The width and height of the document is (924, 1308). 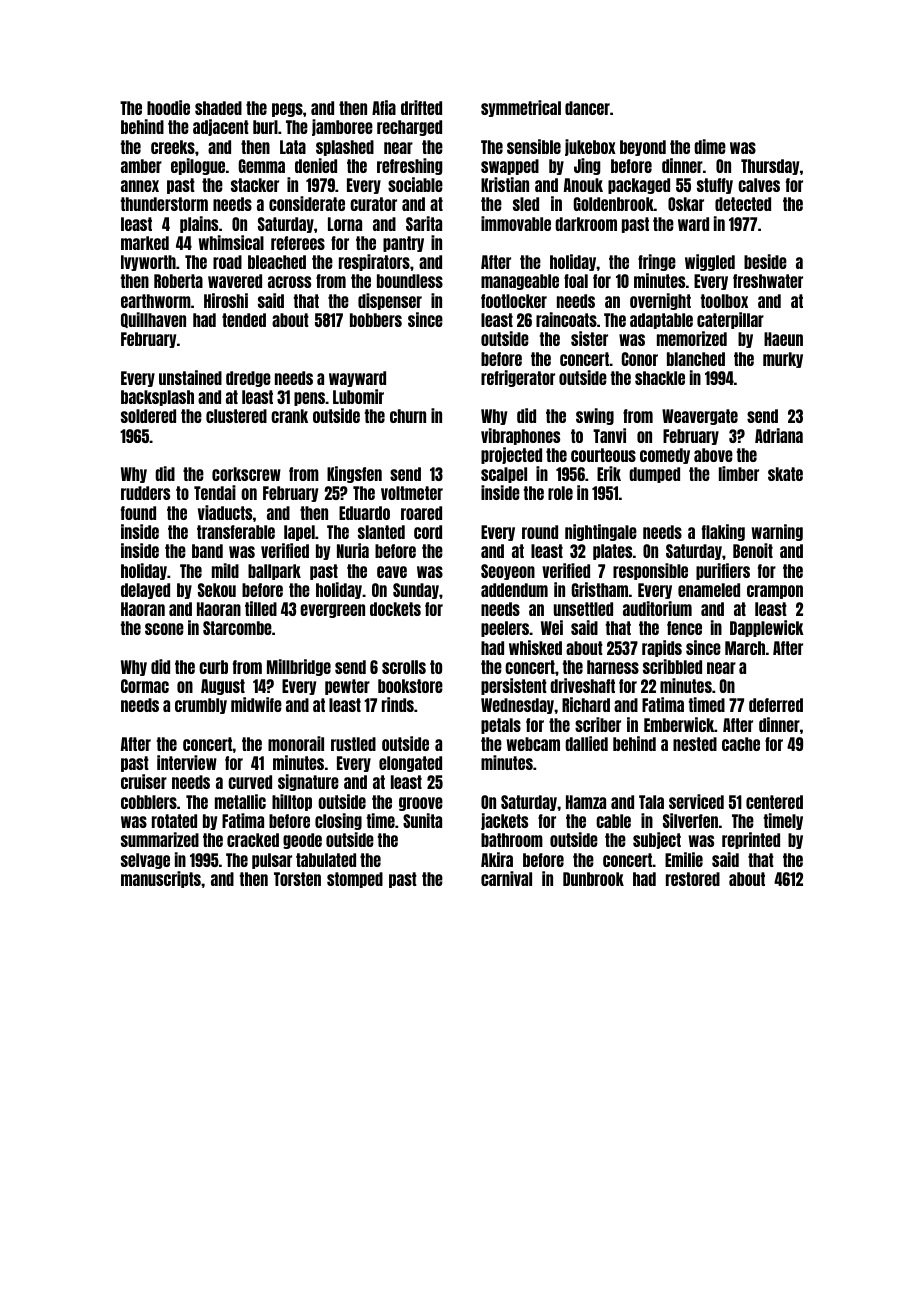 I want to click on lapel, so click(x=299, y=533).
